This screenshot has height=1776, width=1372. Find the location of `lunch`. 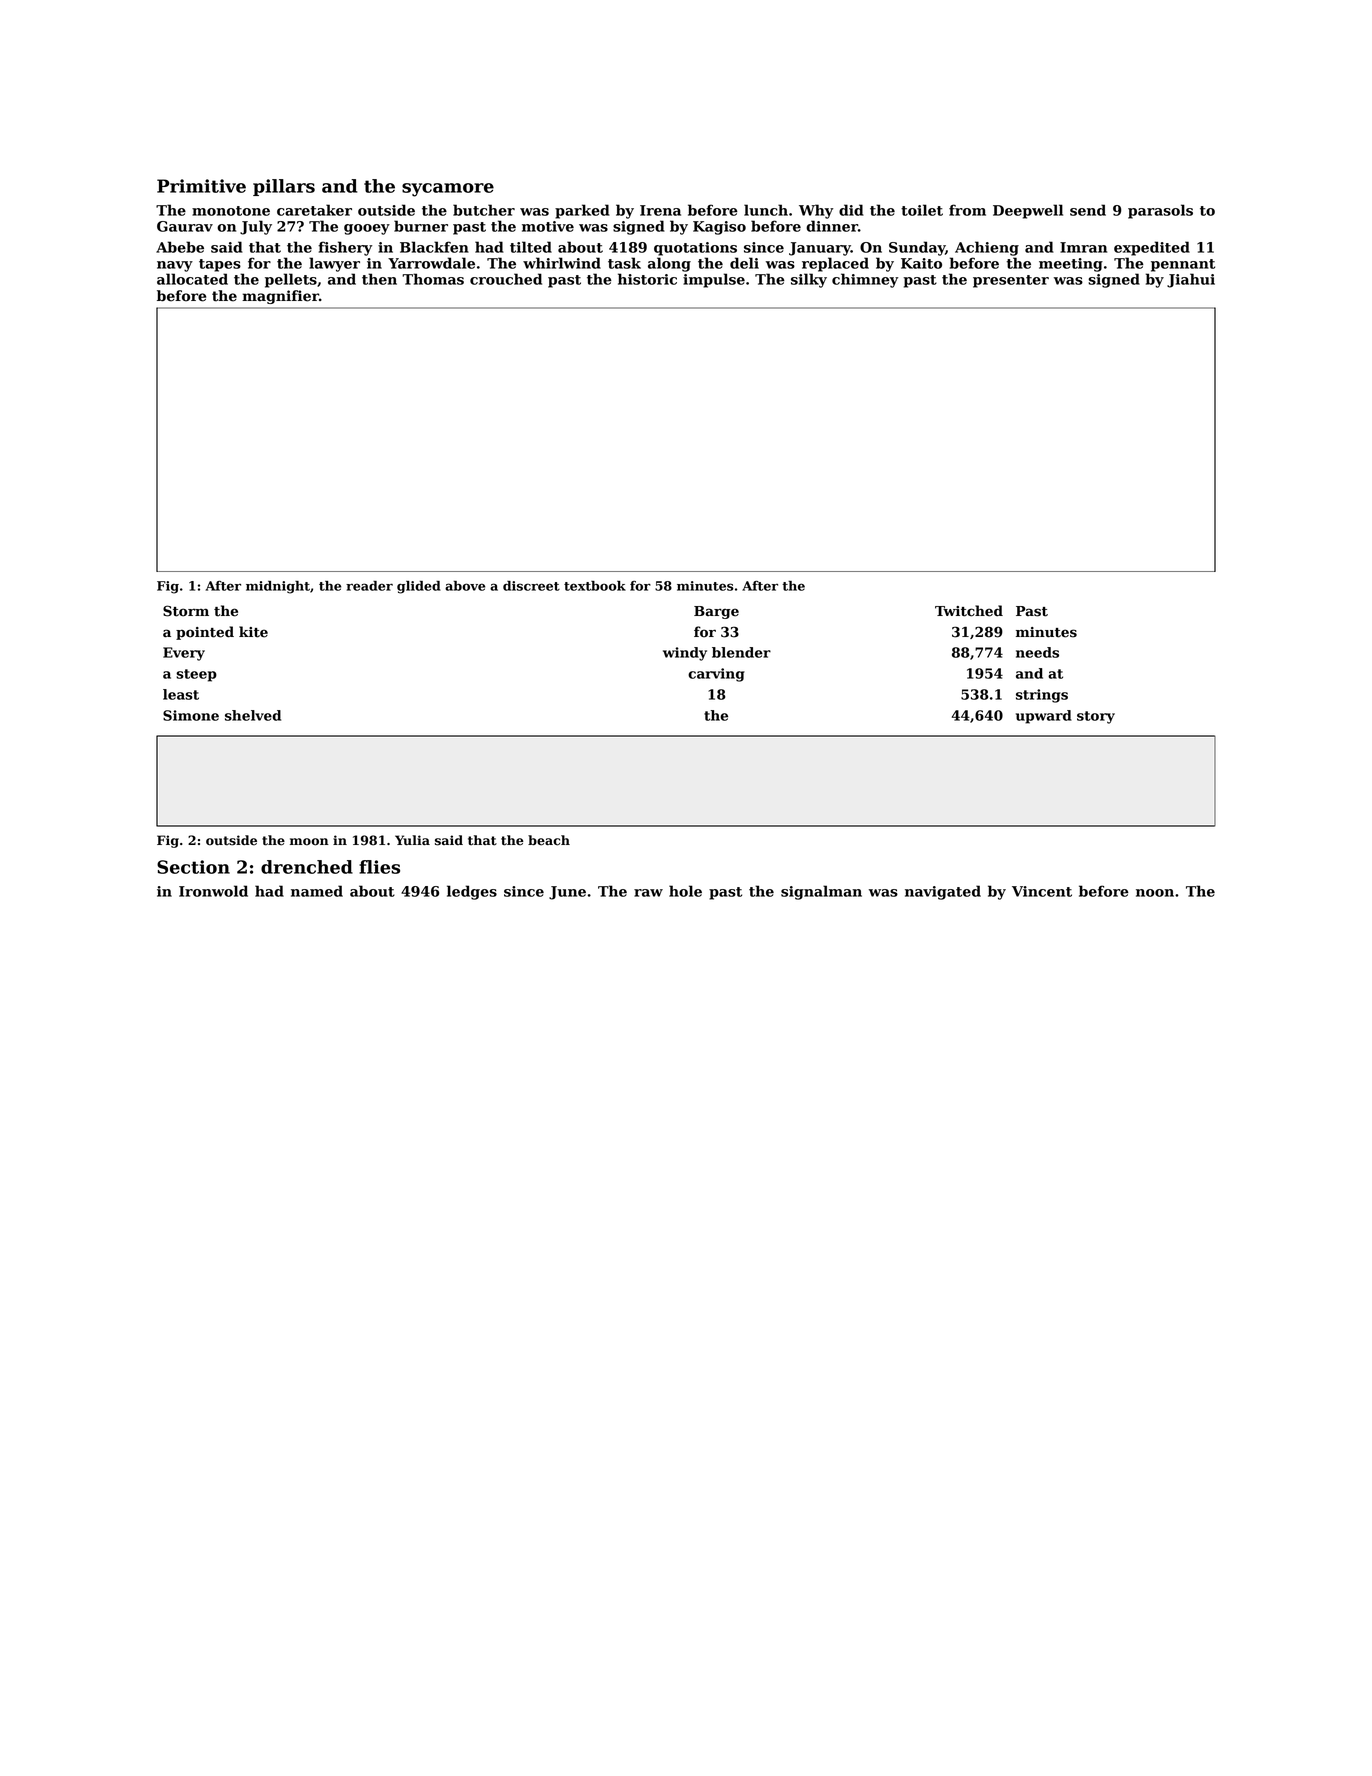

lunch is located at coordinates (766, 210).
